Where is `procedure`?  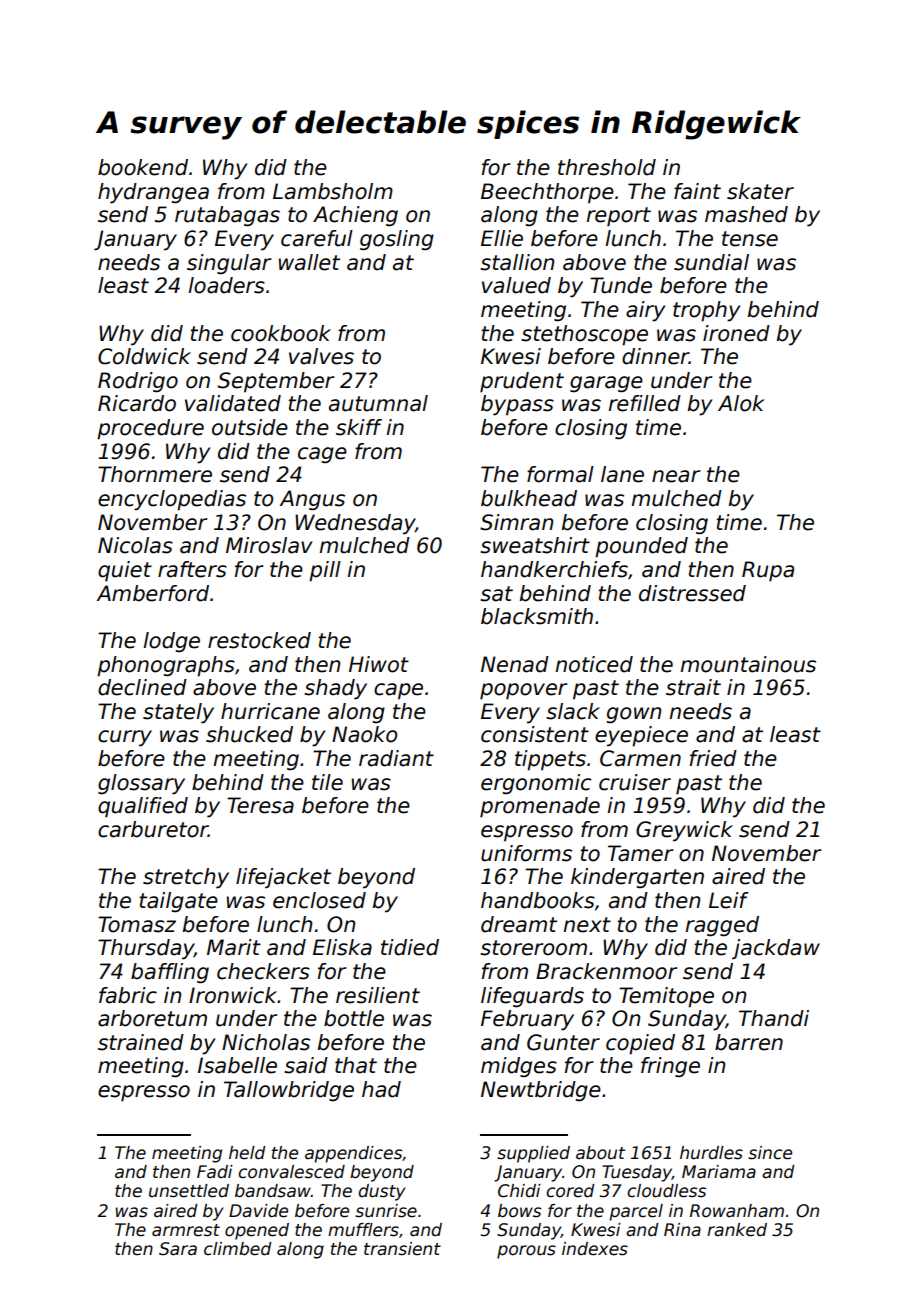 procedure is located at coordinates (150, 429).
